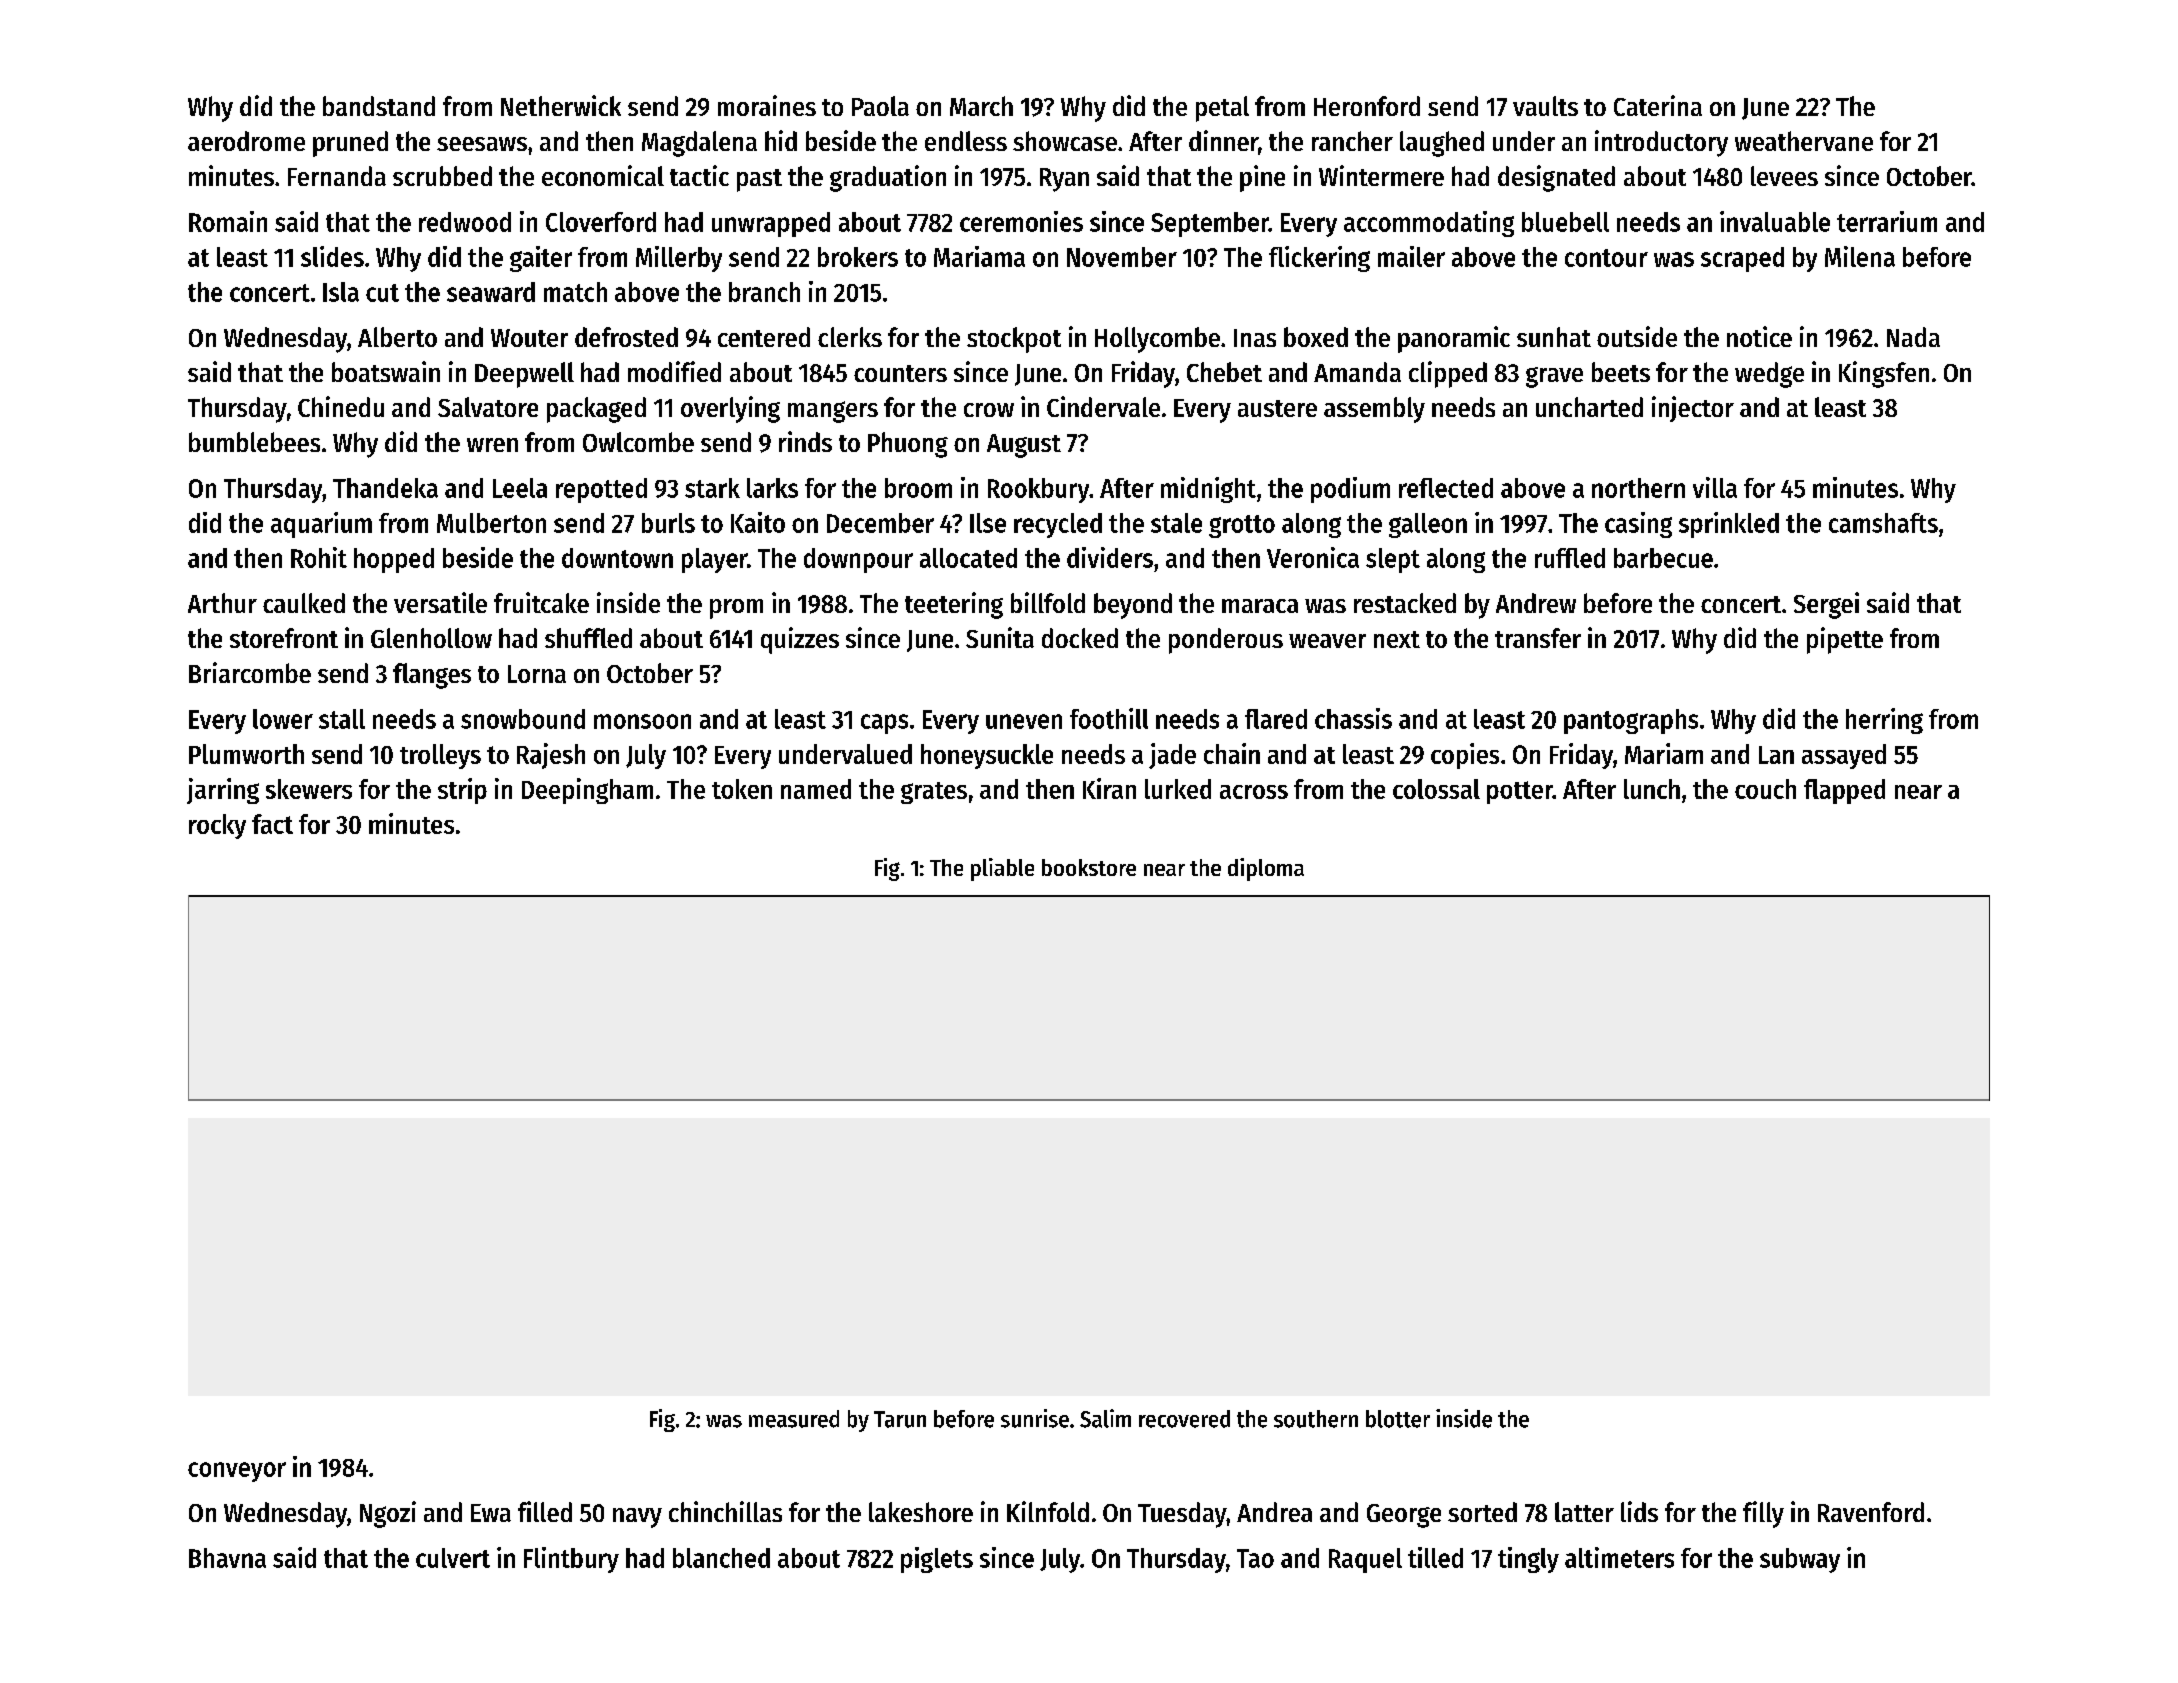  What do you see at coordinates (1663, 558) in the screenshot?
I see `barbecue` at bounding box center [1663, 558].
